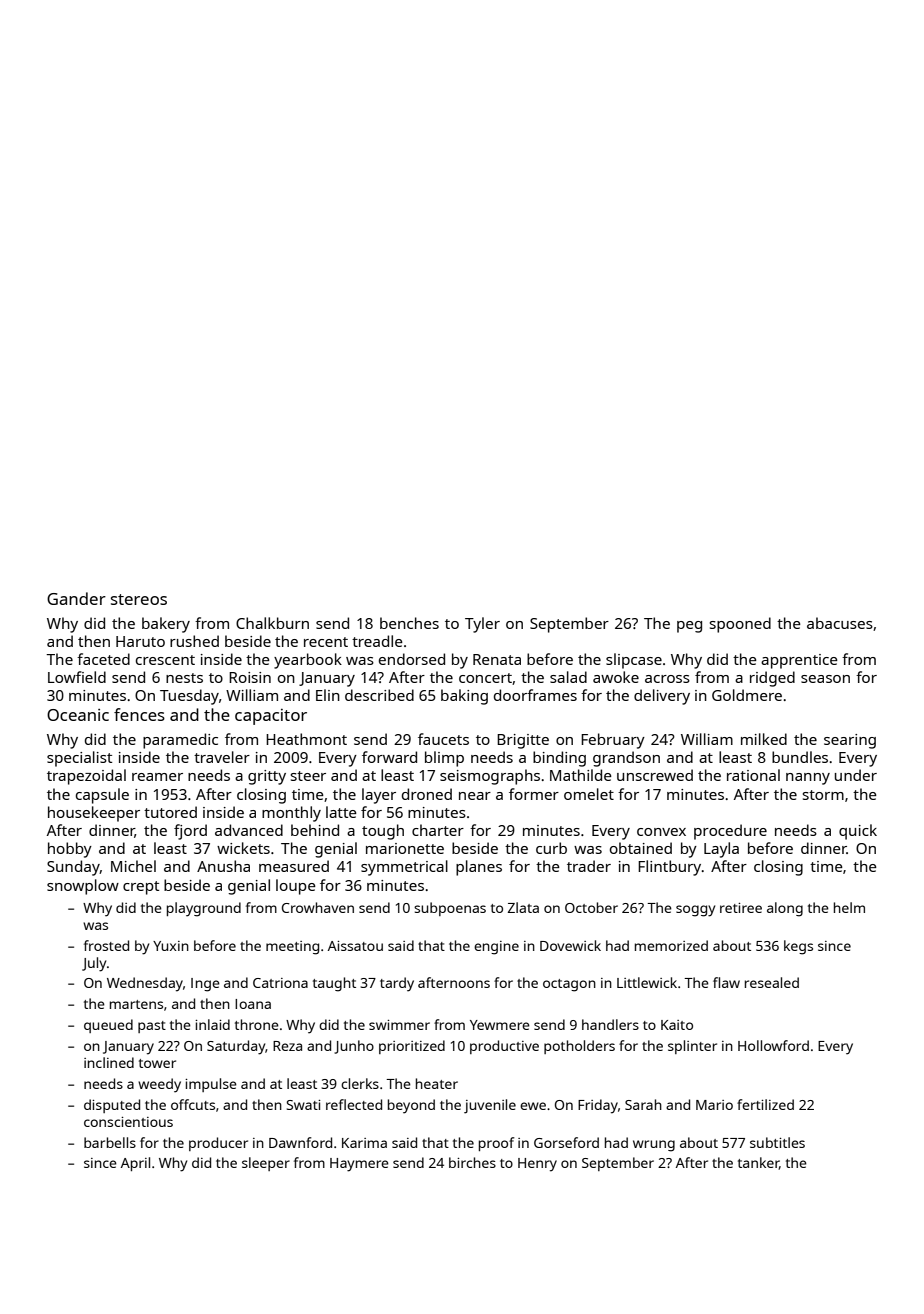  Describe the element at coordinates (840, 623) in the screenshot. I see `abacuses` at that location.
